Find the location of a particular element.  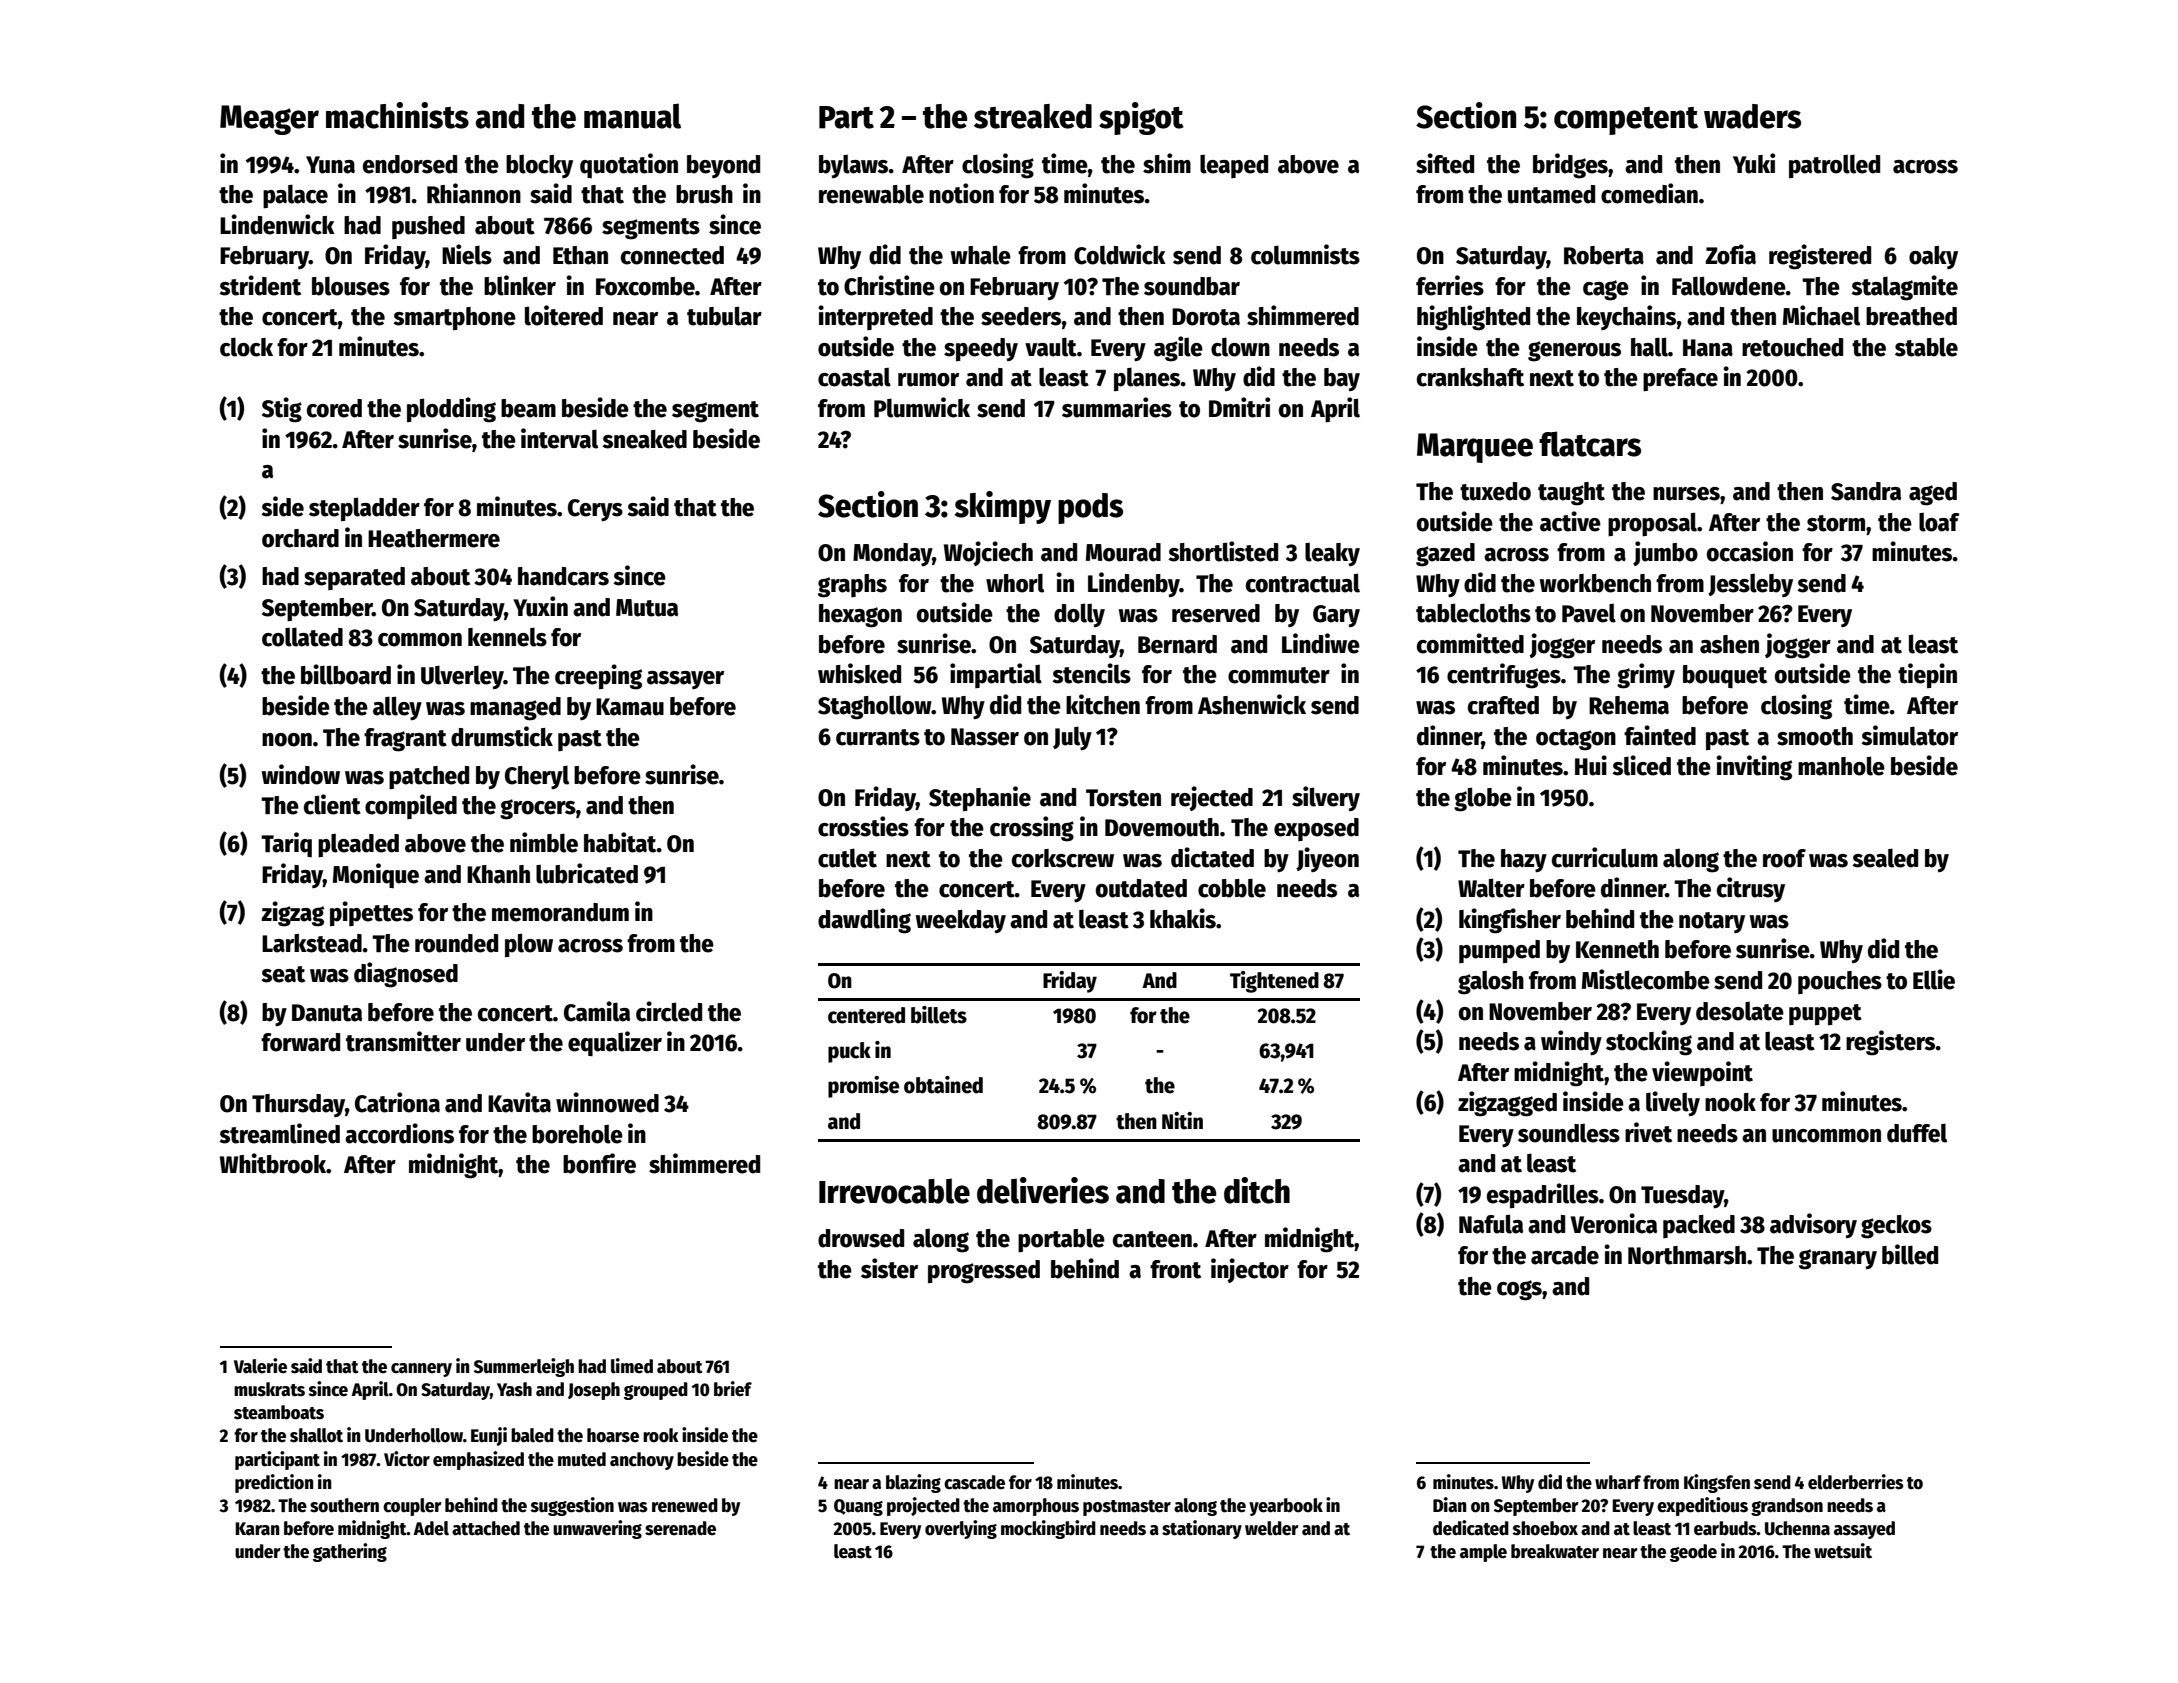

duffel is located at coordinates (1917, 1133).
